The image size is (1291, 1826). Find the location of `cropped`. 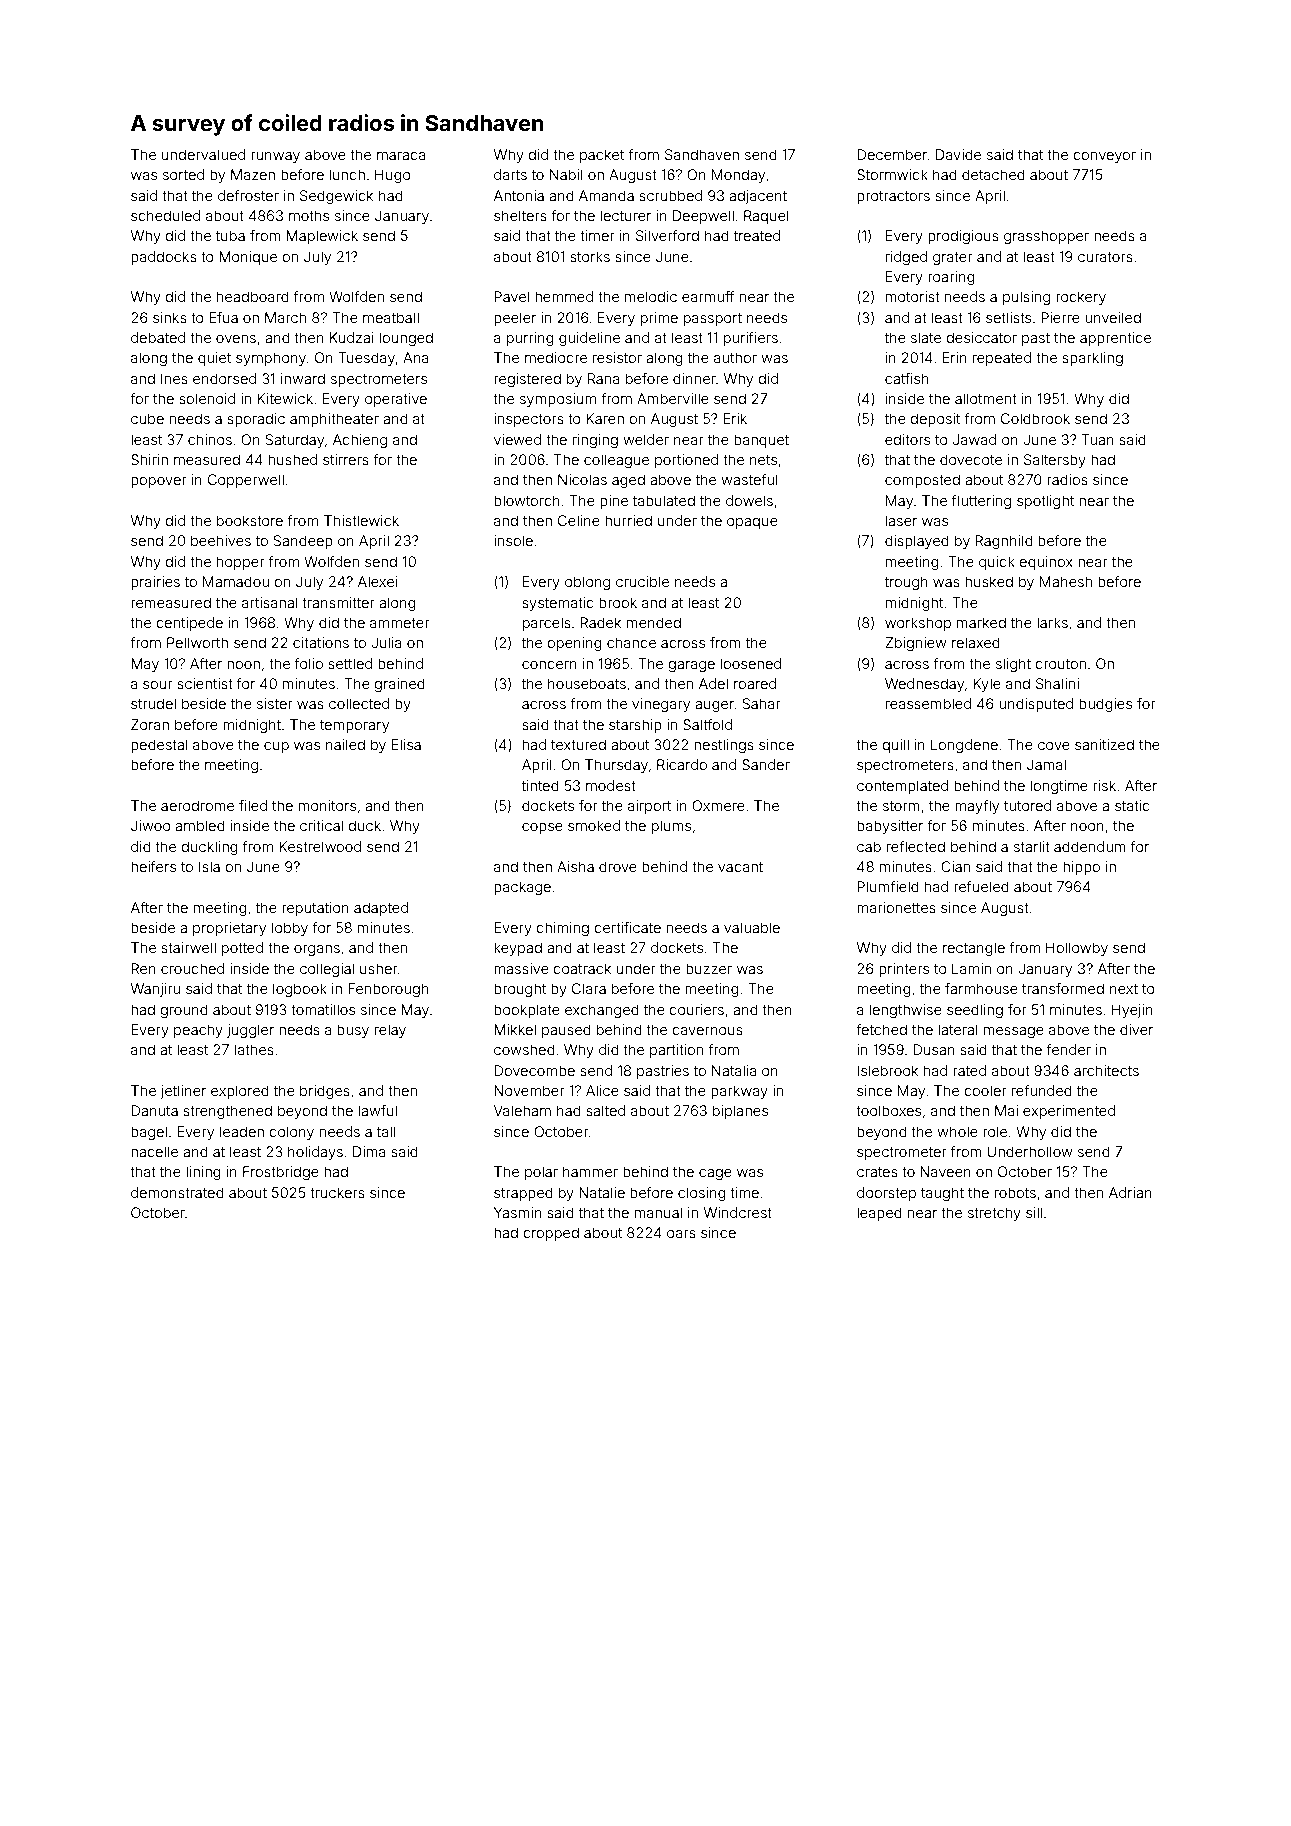

cropped is located at coordinates (551, 1234).
